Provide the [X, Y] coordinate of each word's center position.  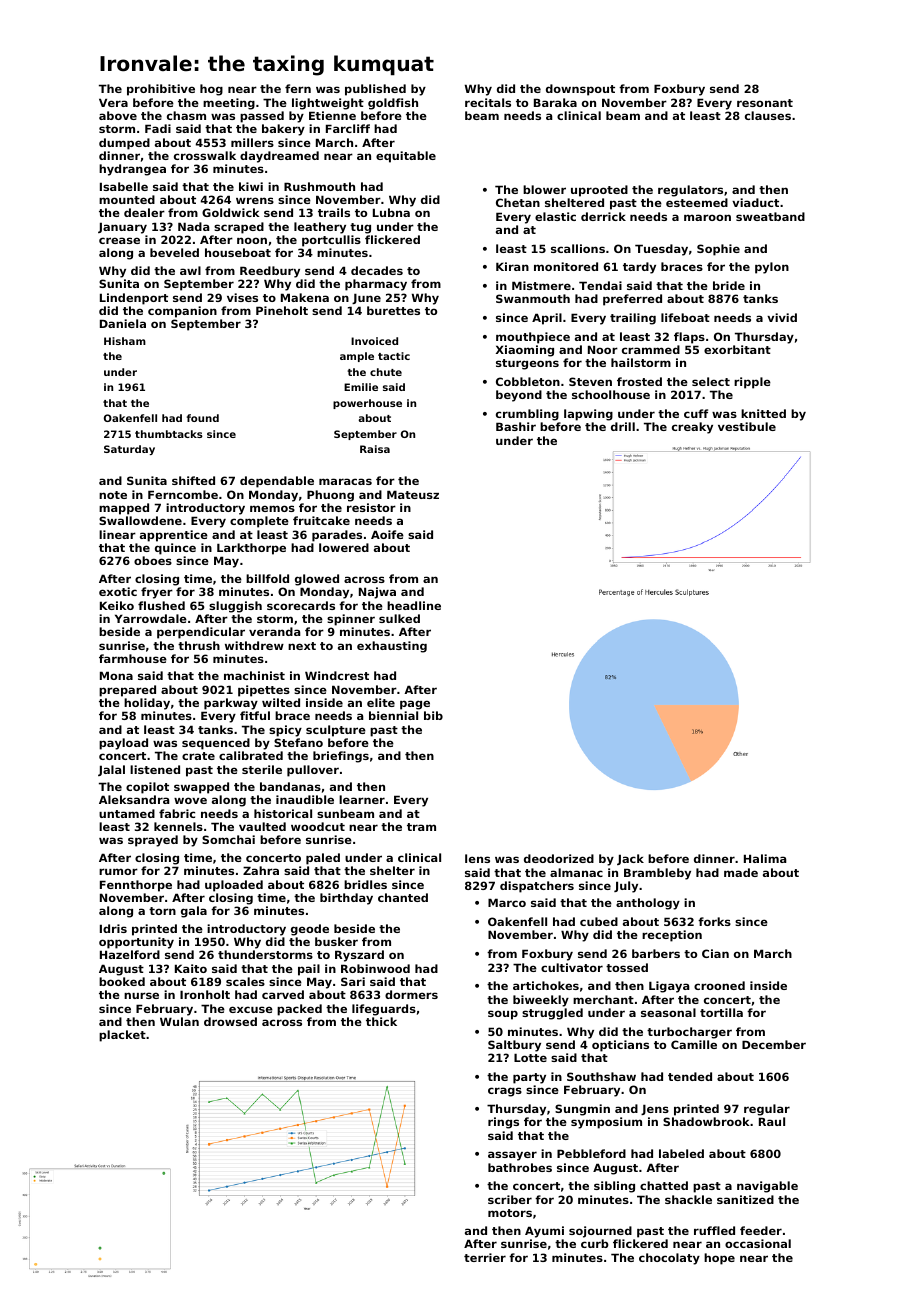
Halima [765, 858]
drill [623, 426]
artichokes [546, 985]
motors [510, 1213]
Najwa [377, 593]
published [375, 90]
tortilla [721, 1012]
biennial [393, 715]
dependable [277, 482]
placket [122, 1036]
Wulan [179, 1021]
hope [719, 1259]
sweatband [770, 216]
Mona [116, 675]
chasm [186, 115]
